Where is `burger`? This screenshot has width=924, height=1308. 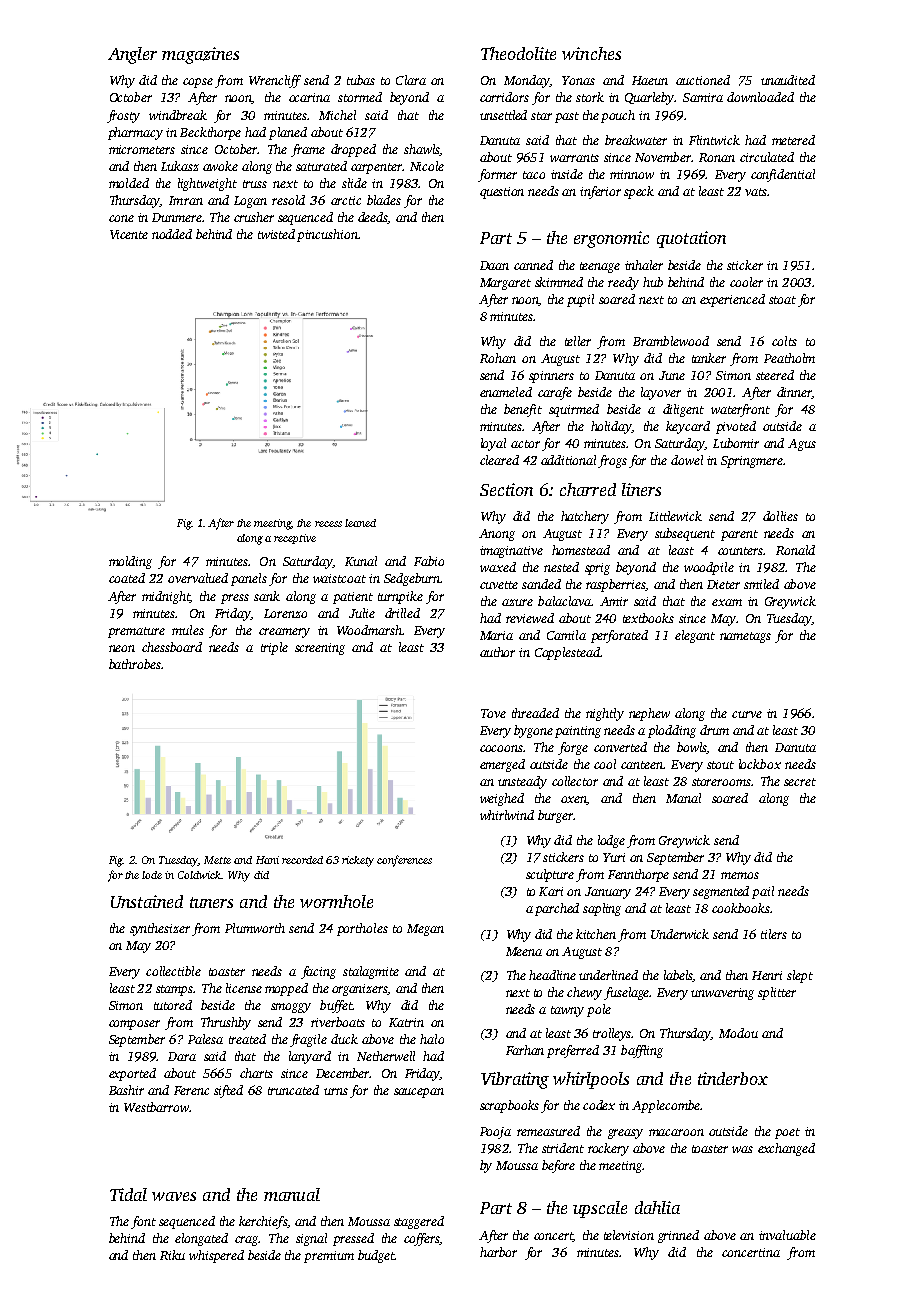
burger is located at coordinates (556, 816).
